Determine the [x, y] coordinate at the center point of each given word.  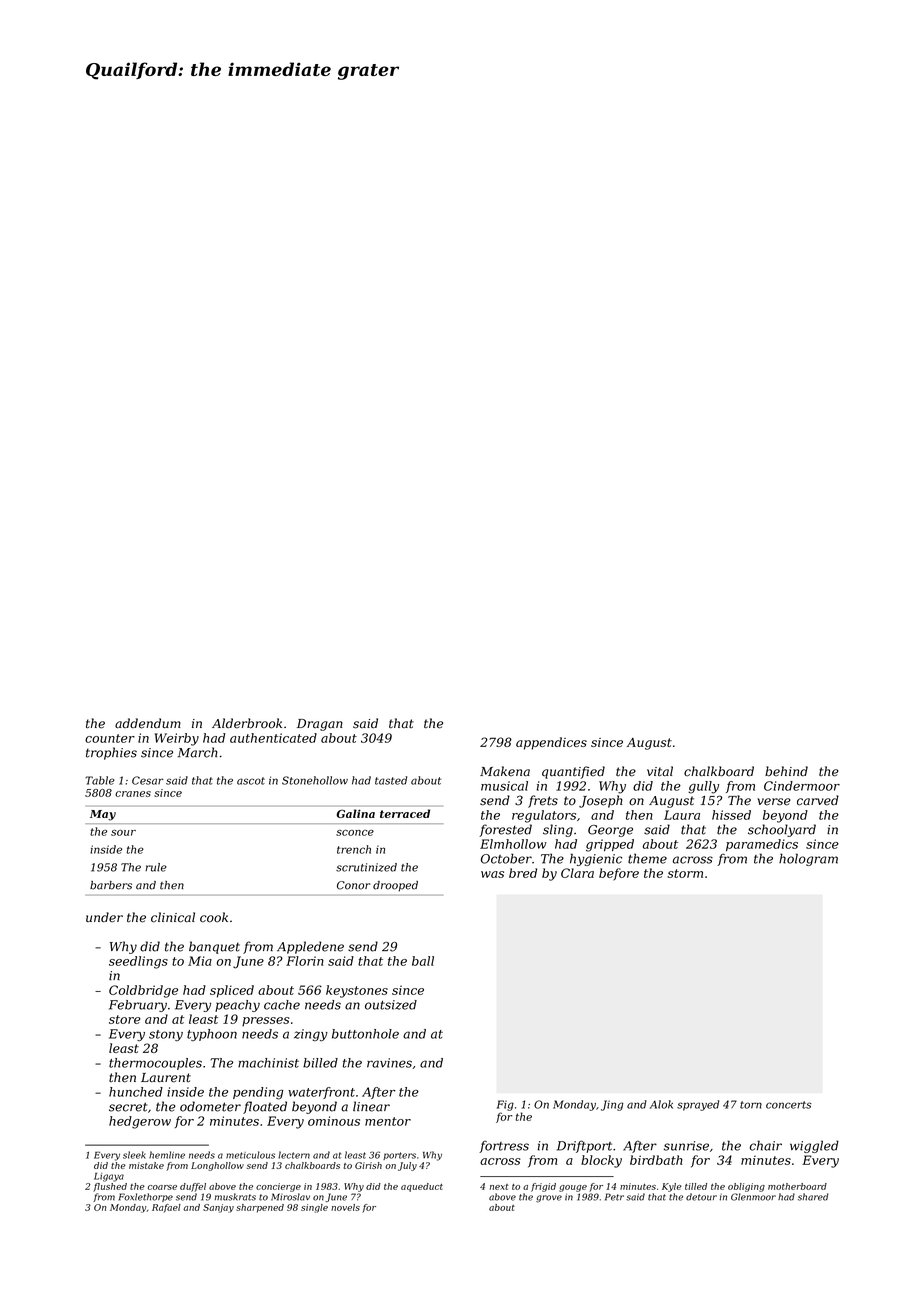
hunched [136, 1092]
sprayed [698, 1105]
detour [701, 1197]
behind [786, 771]
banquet [214, 947]
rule [156, 867]
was [492, 874]
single [314, 1208]
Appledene [310, 947]
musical [504, 786]
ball [423, 961]
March [198, 752]
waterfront [321, 1093]
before [619, 874]
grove [549, 1199]
